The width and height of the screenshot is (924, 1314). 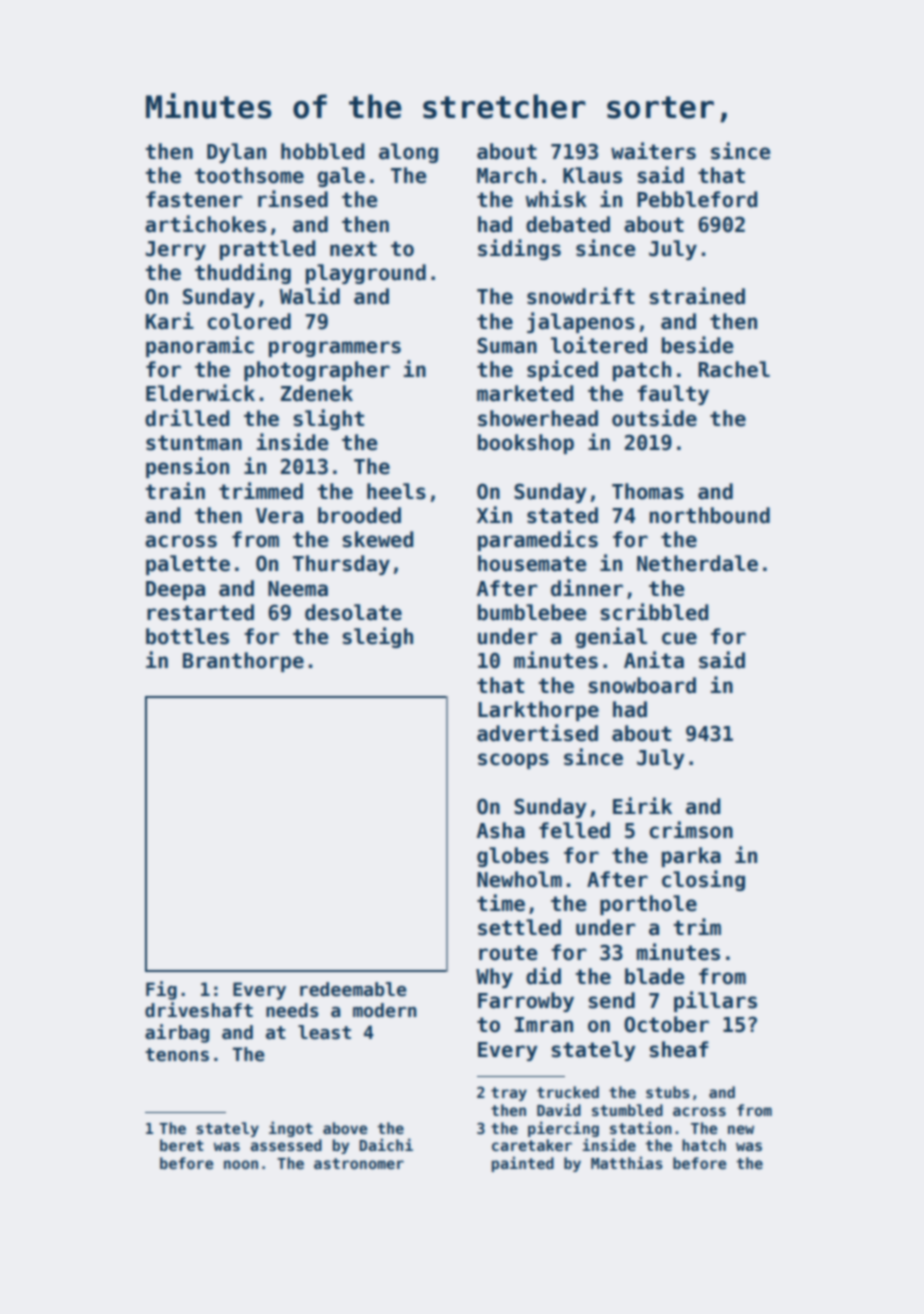 I want to click on Branthorpe, so click(x=243, y=662).
